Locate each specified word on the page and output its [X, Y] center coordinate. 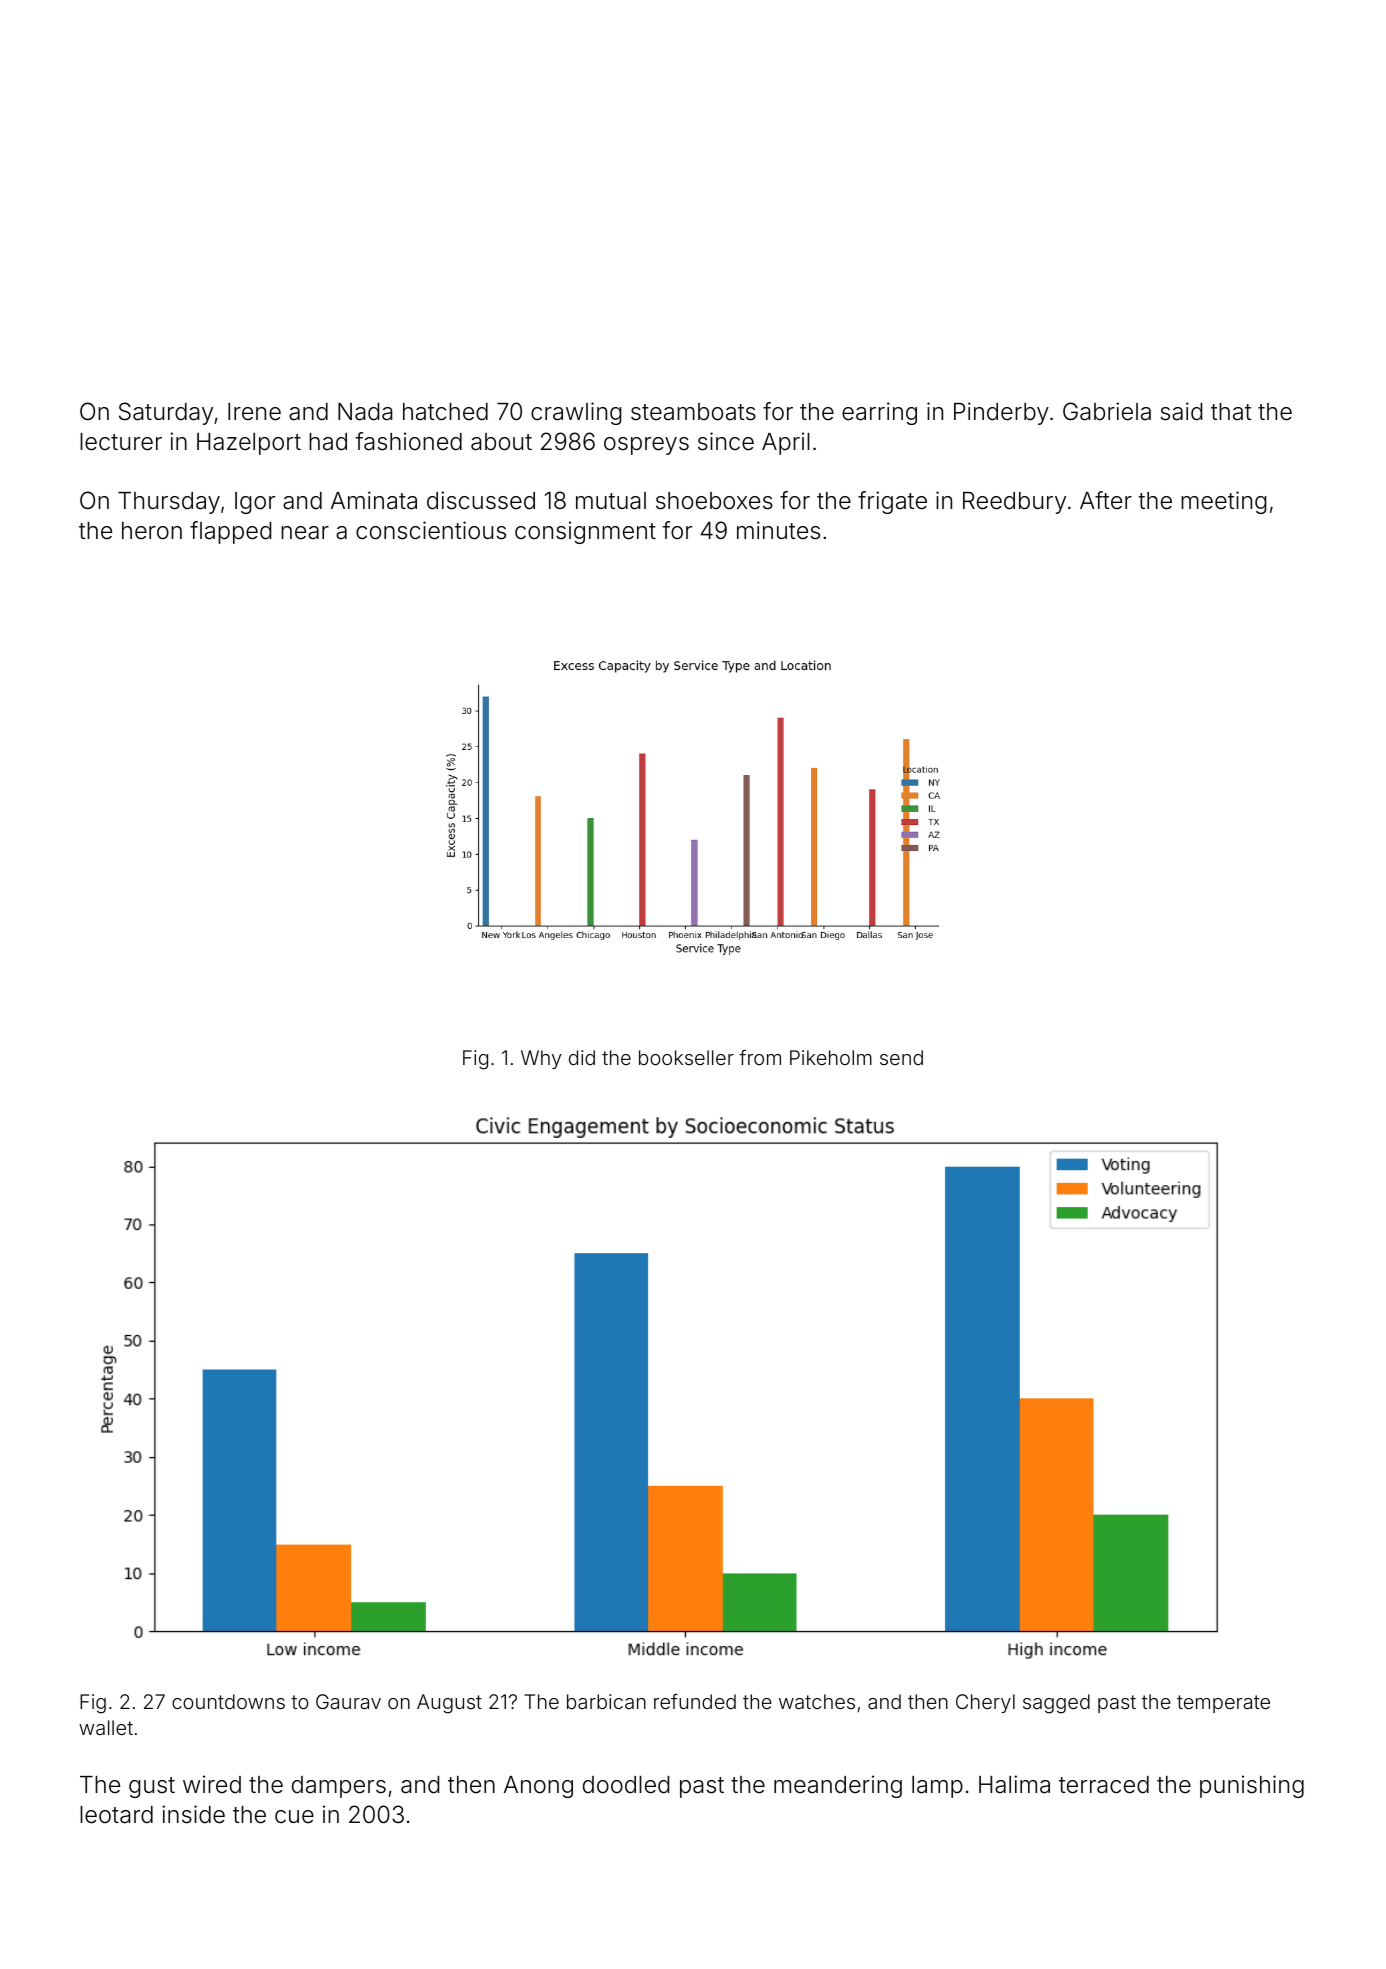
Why [541, 1059]
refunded [695, 1701]
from [760, 1057]
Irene [254, 412]
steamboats [693, 412]
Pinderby [1001, 413]
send [901, 1057]
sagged [1056, 1704]
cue [294, 1817]
